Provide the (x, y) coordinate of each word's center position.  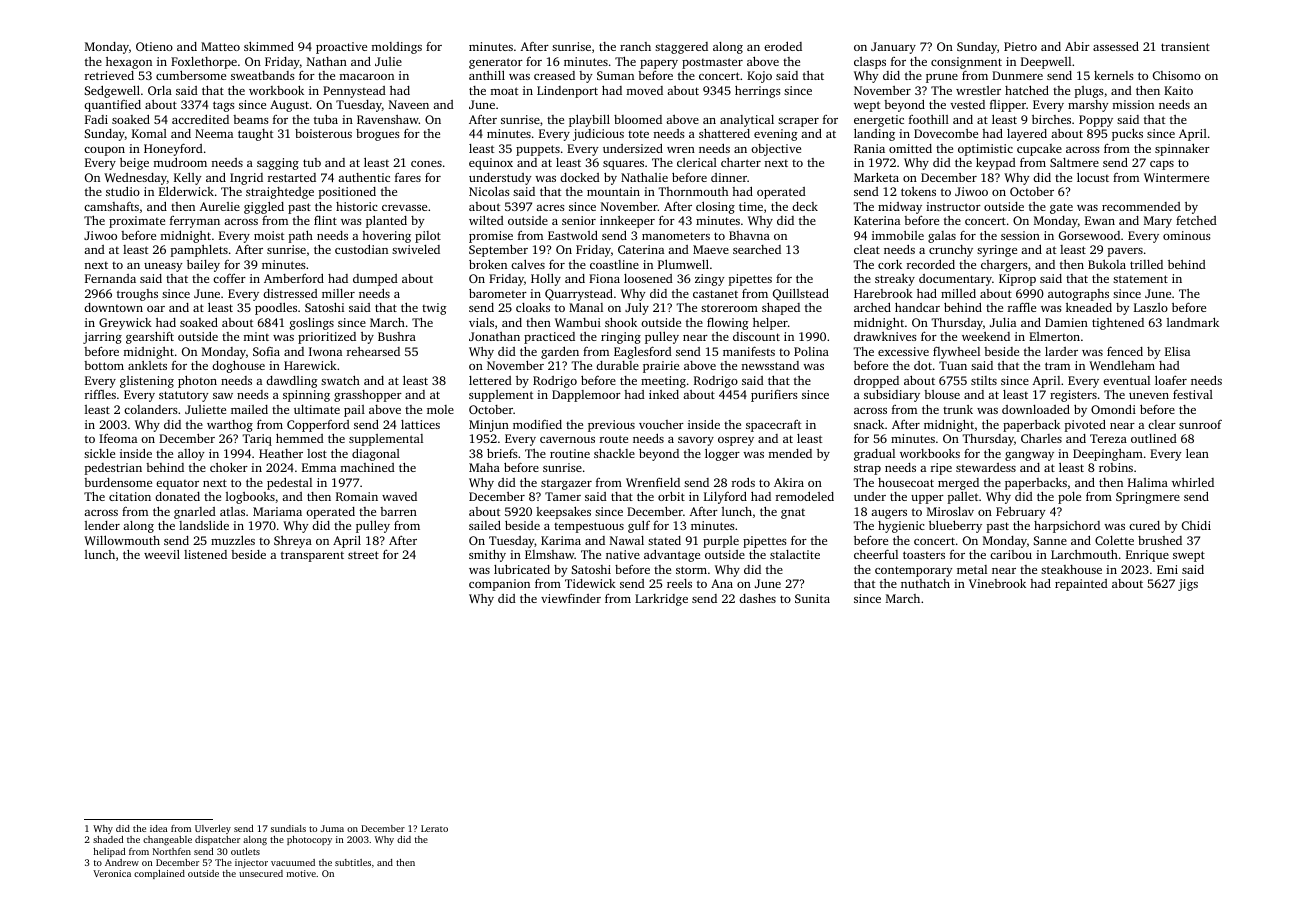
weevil (162, 554)
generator (496, 63)
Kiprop (1017, 280)
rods (743, 482)
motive (301, 873)
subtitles (353, 862)
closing (715, 207)
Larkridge (661, 600)
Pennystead (354, 92)
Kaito (1178, 90)
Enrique (1147, 556)
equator (177, 485)
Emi (1167, 569)
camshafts (111, 206)
